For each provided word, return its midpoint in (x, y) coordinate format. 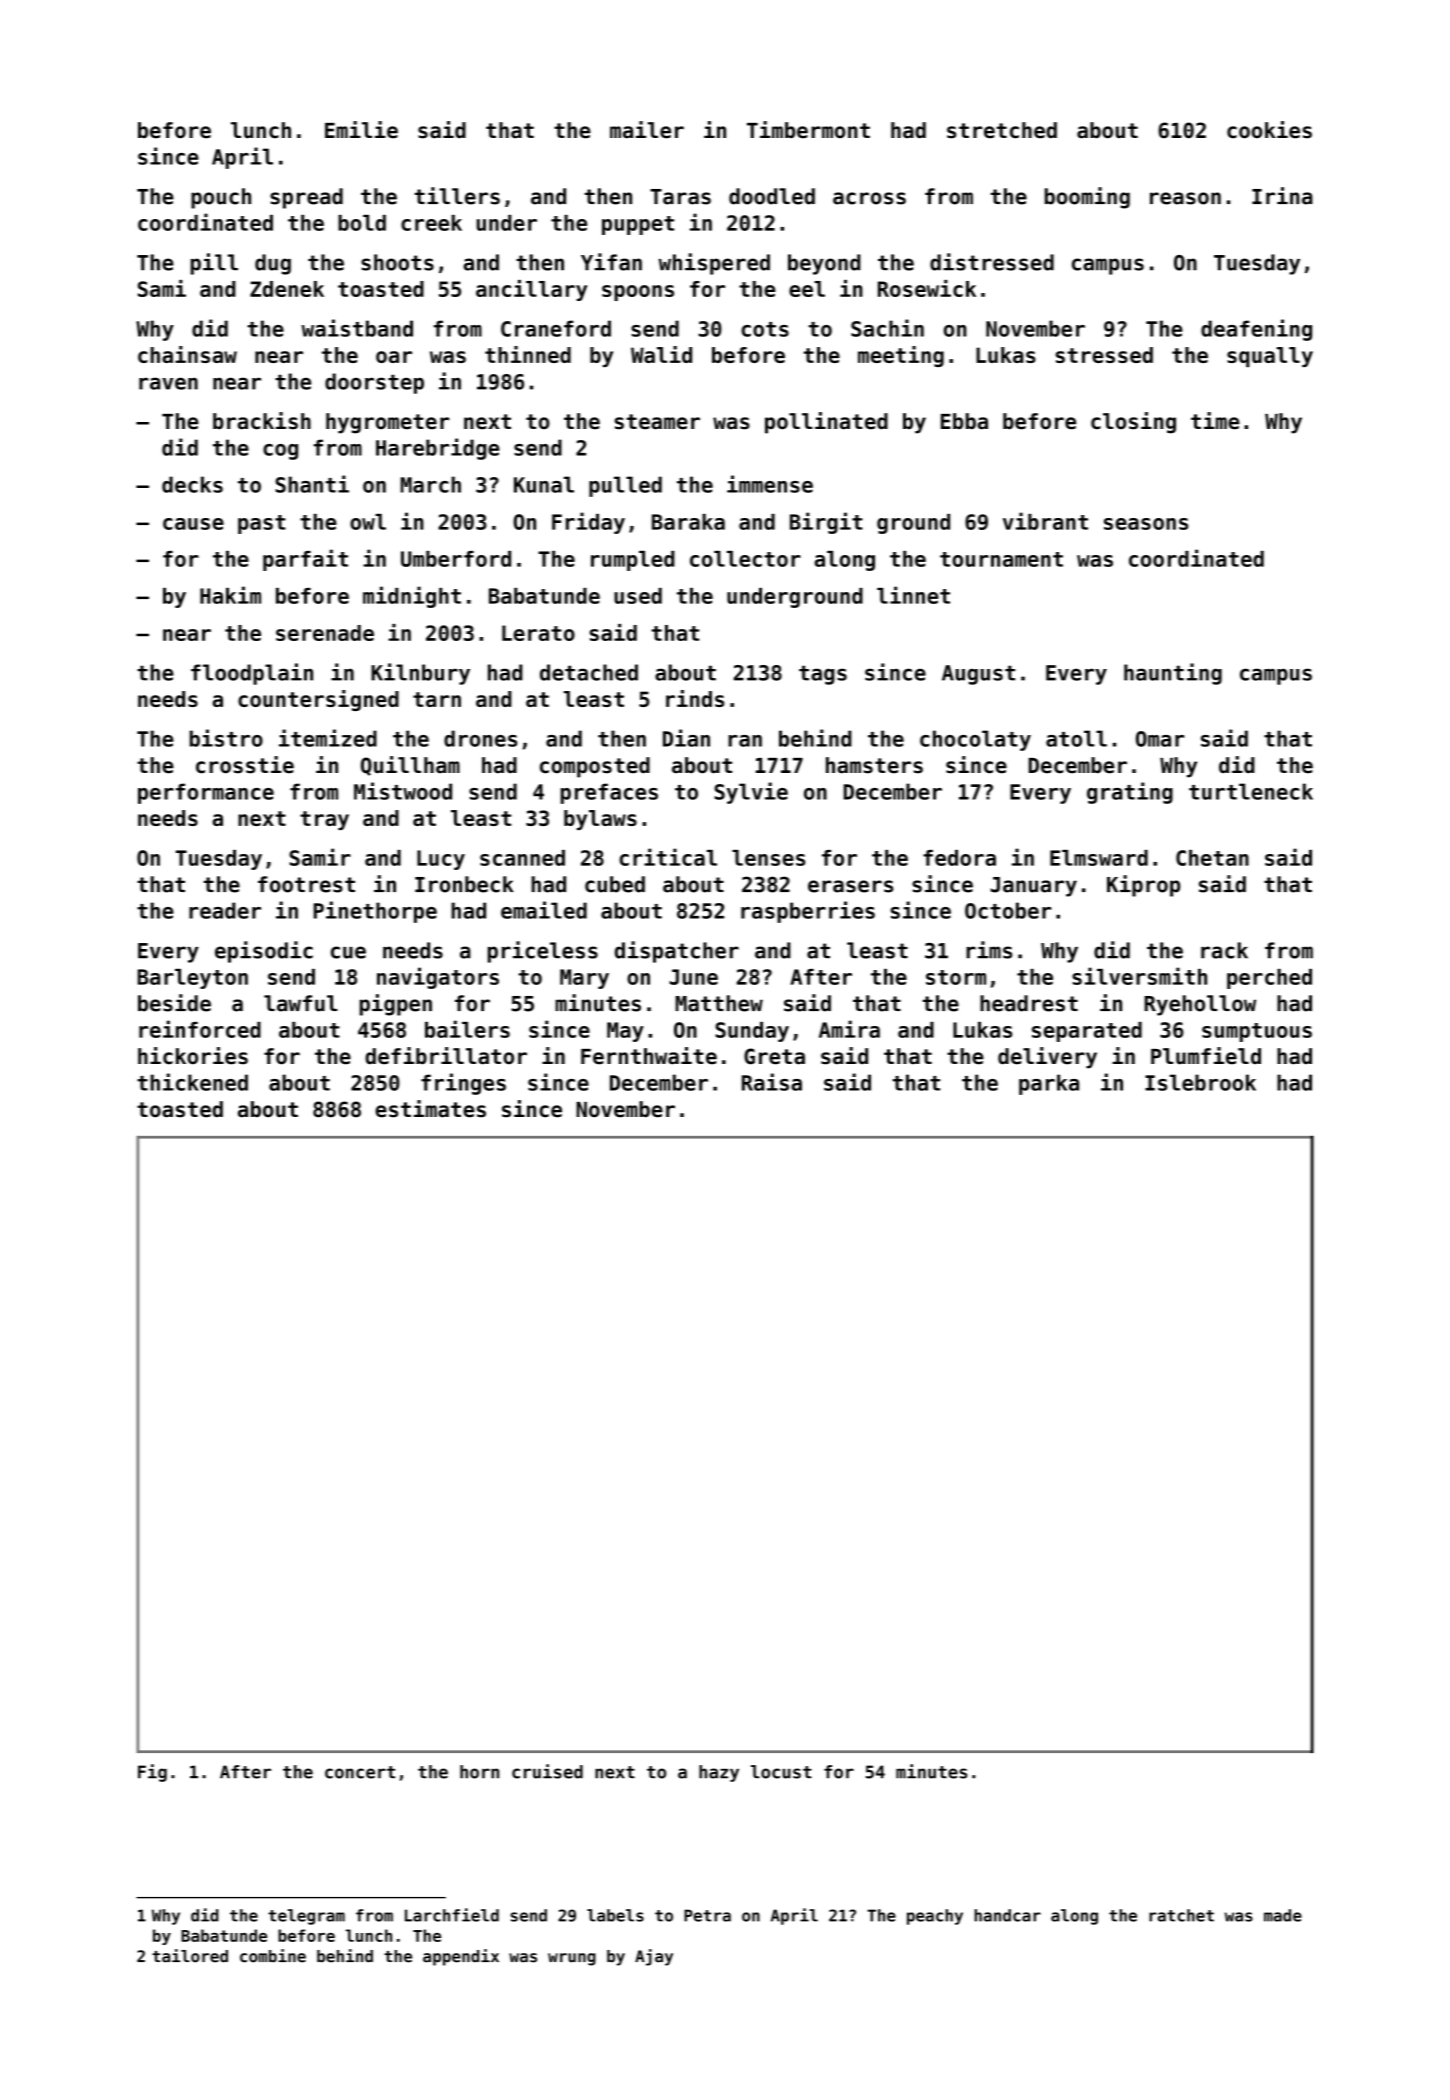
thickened (192, 1082)
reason (1185, 198)
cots (765, 329)
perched (1269, 979)
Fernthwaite (649, 1056)
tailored (190, 1956)
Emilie (361, 130)
